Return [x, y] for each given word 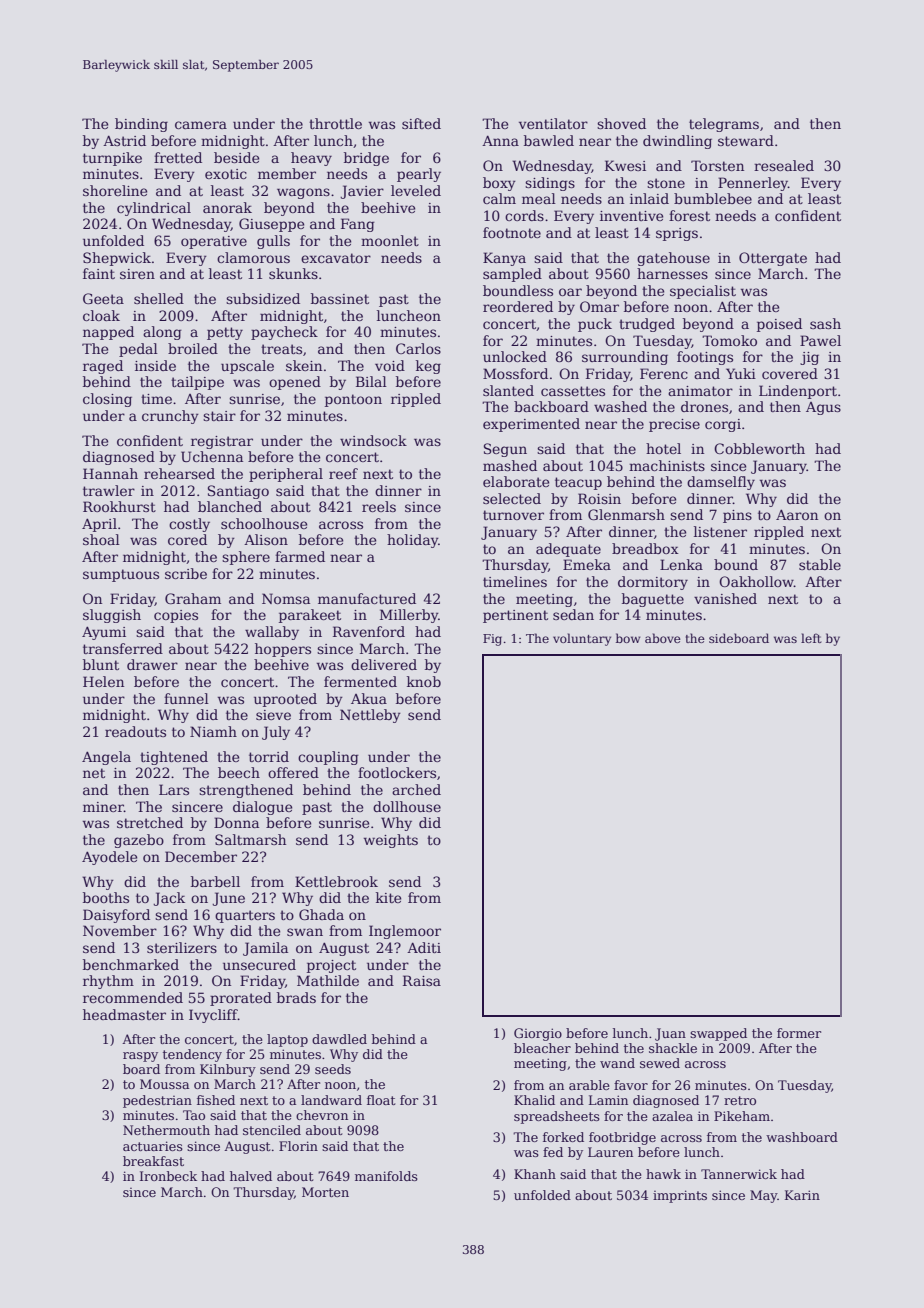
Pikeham [742, 1116]
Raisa [422, 980]
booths [106, 897]
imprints [680, 1196]
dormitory [653, 583]
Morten [325, 1192]
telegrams [724, 125]
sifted [421, 123]
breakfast [153, 1161]
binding [141, 125]
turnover [513, 515]
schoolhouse [264, 523]
